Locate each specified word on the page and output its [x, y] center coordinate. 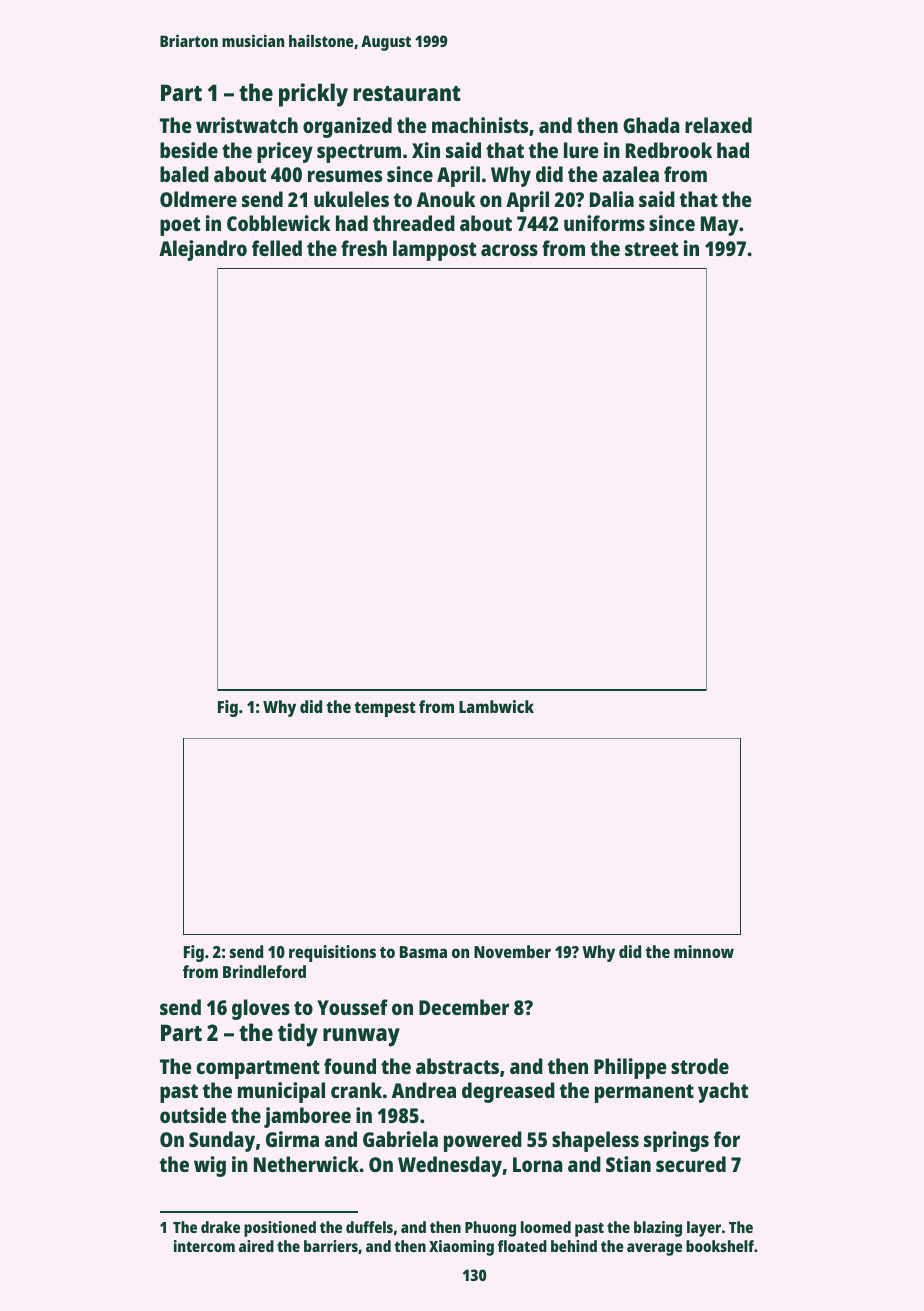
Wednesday [450, 1166]
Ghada [651, 125]
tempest [385, 709]
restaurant [407, 93]
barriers [331, 1246]
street [651, 249]
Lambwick [496, 706]
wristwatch [247, 125]
